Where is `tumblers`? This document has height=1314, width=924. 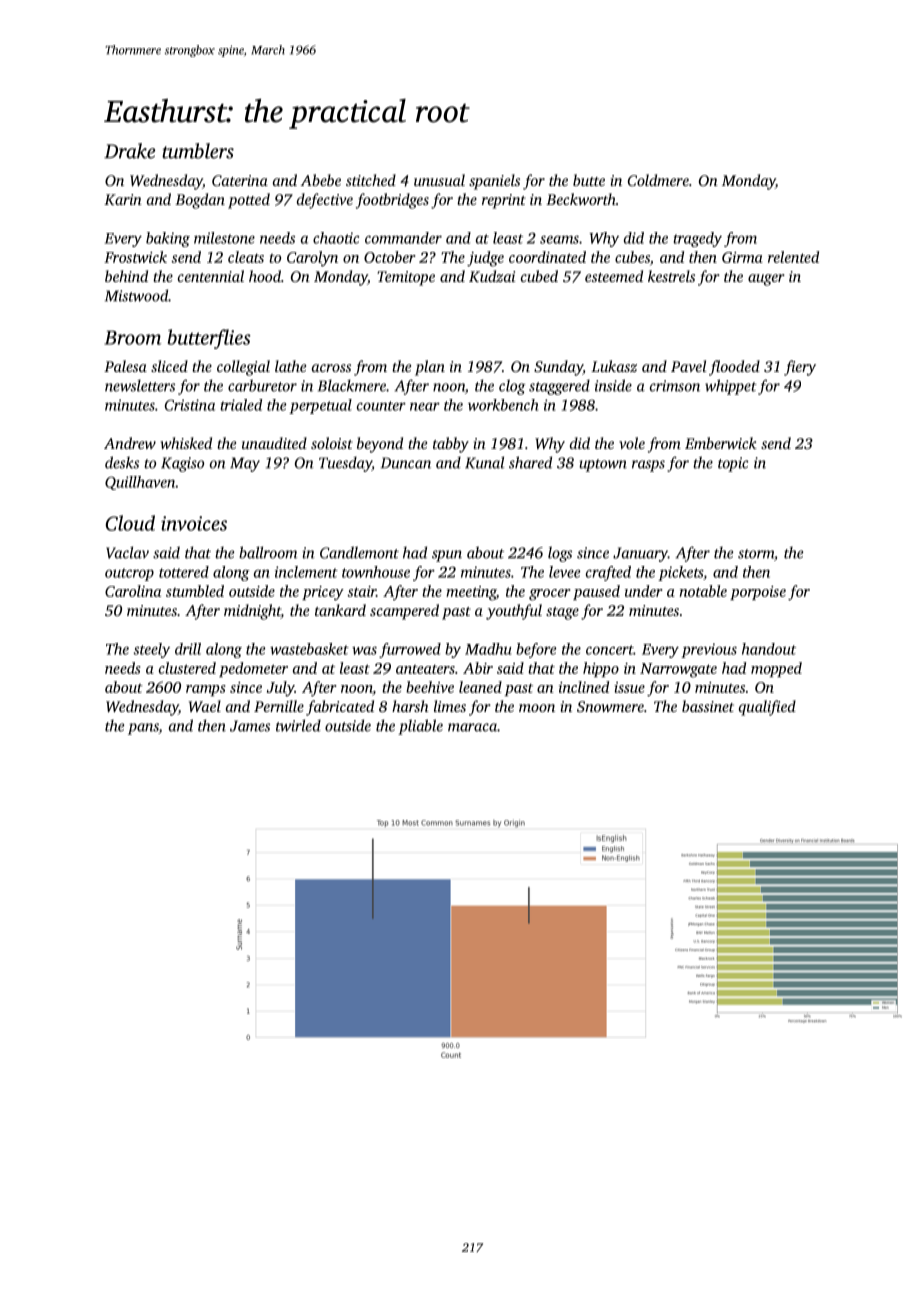
tumblers is located at coordinates (198, 151).
